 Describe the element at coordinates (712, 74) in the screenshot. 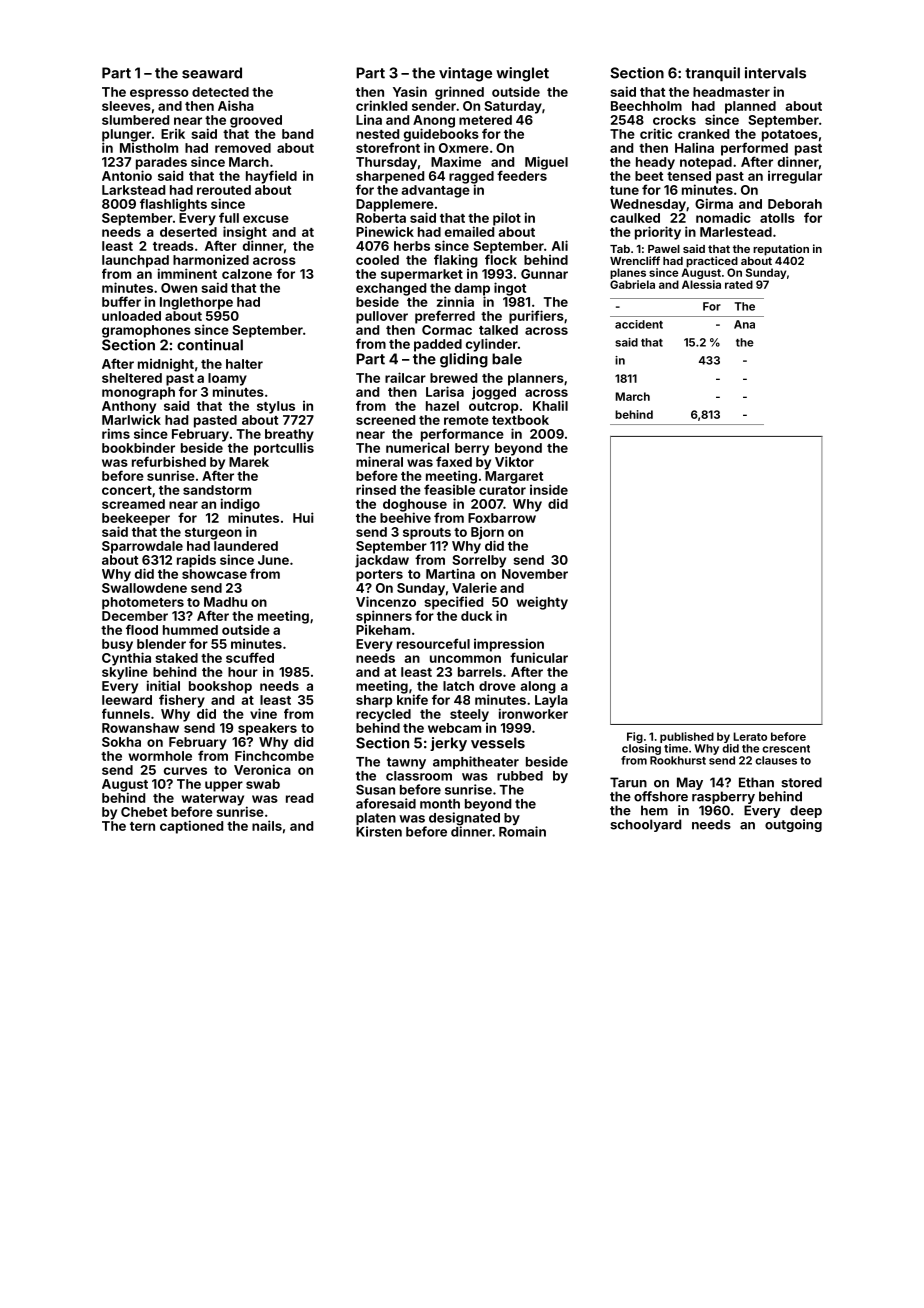

I see `tranquil` at that location.
